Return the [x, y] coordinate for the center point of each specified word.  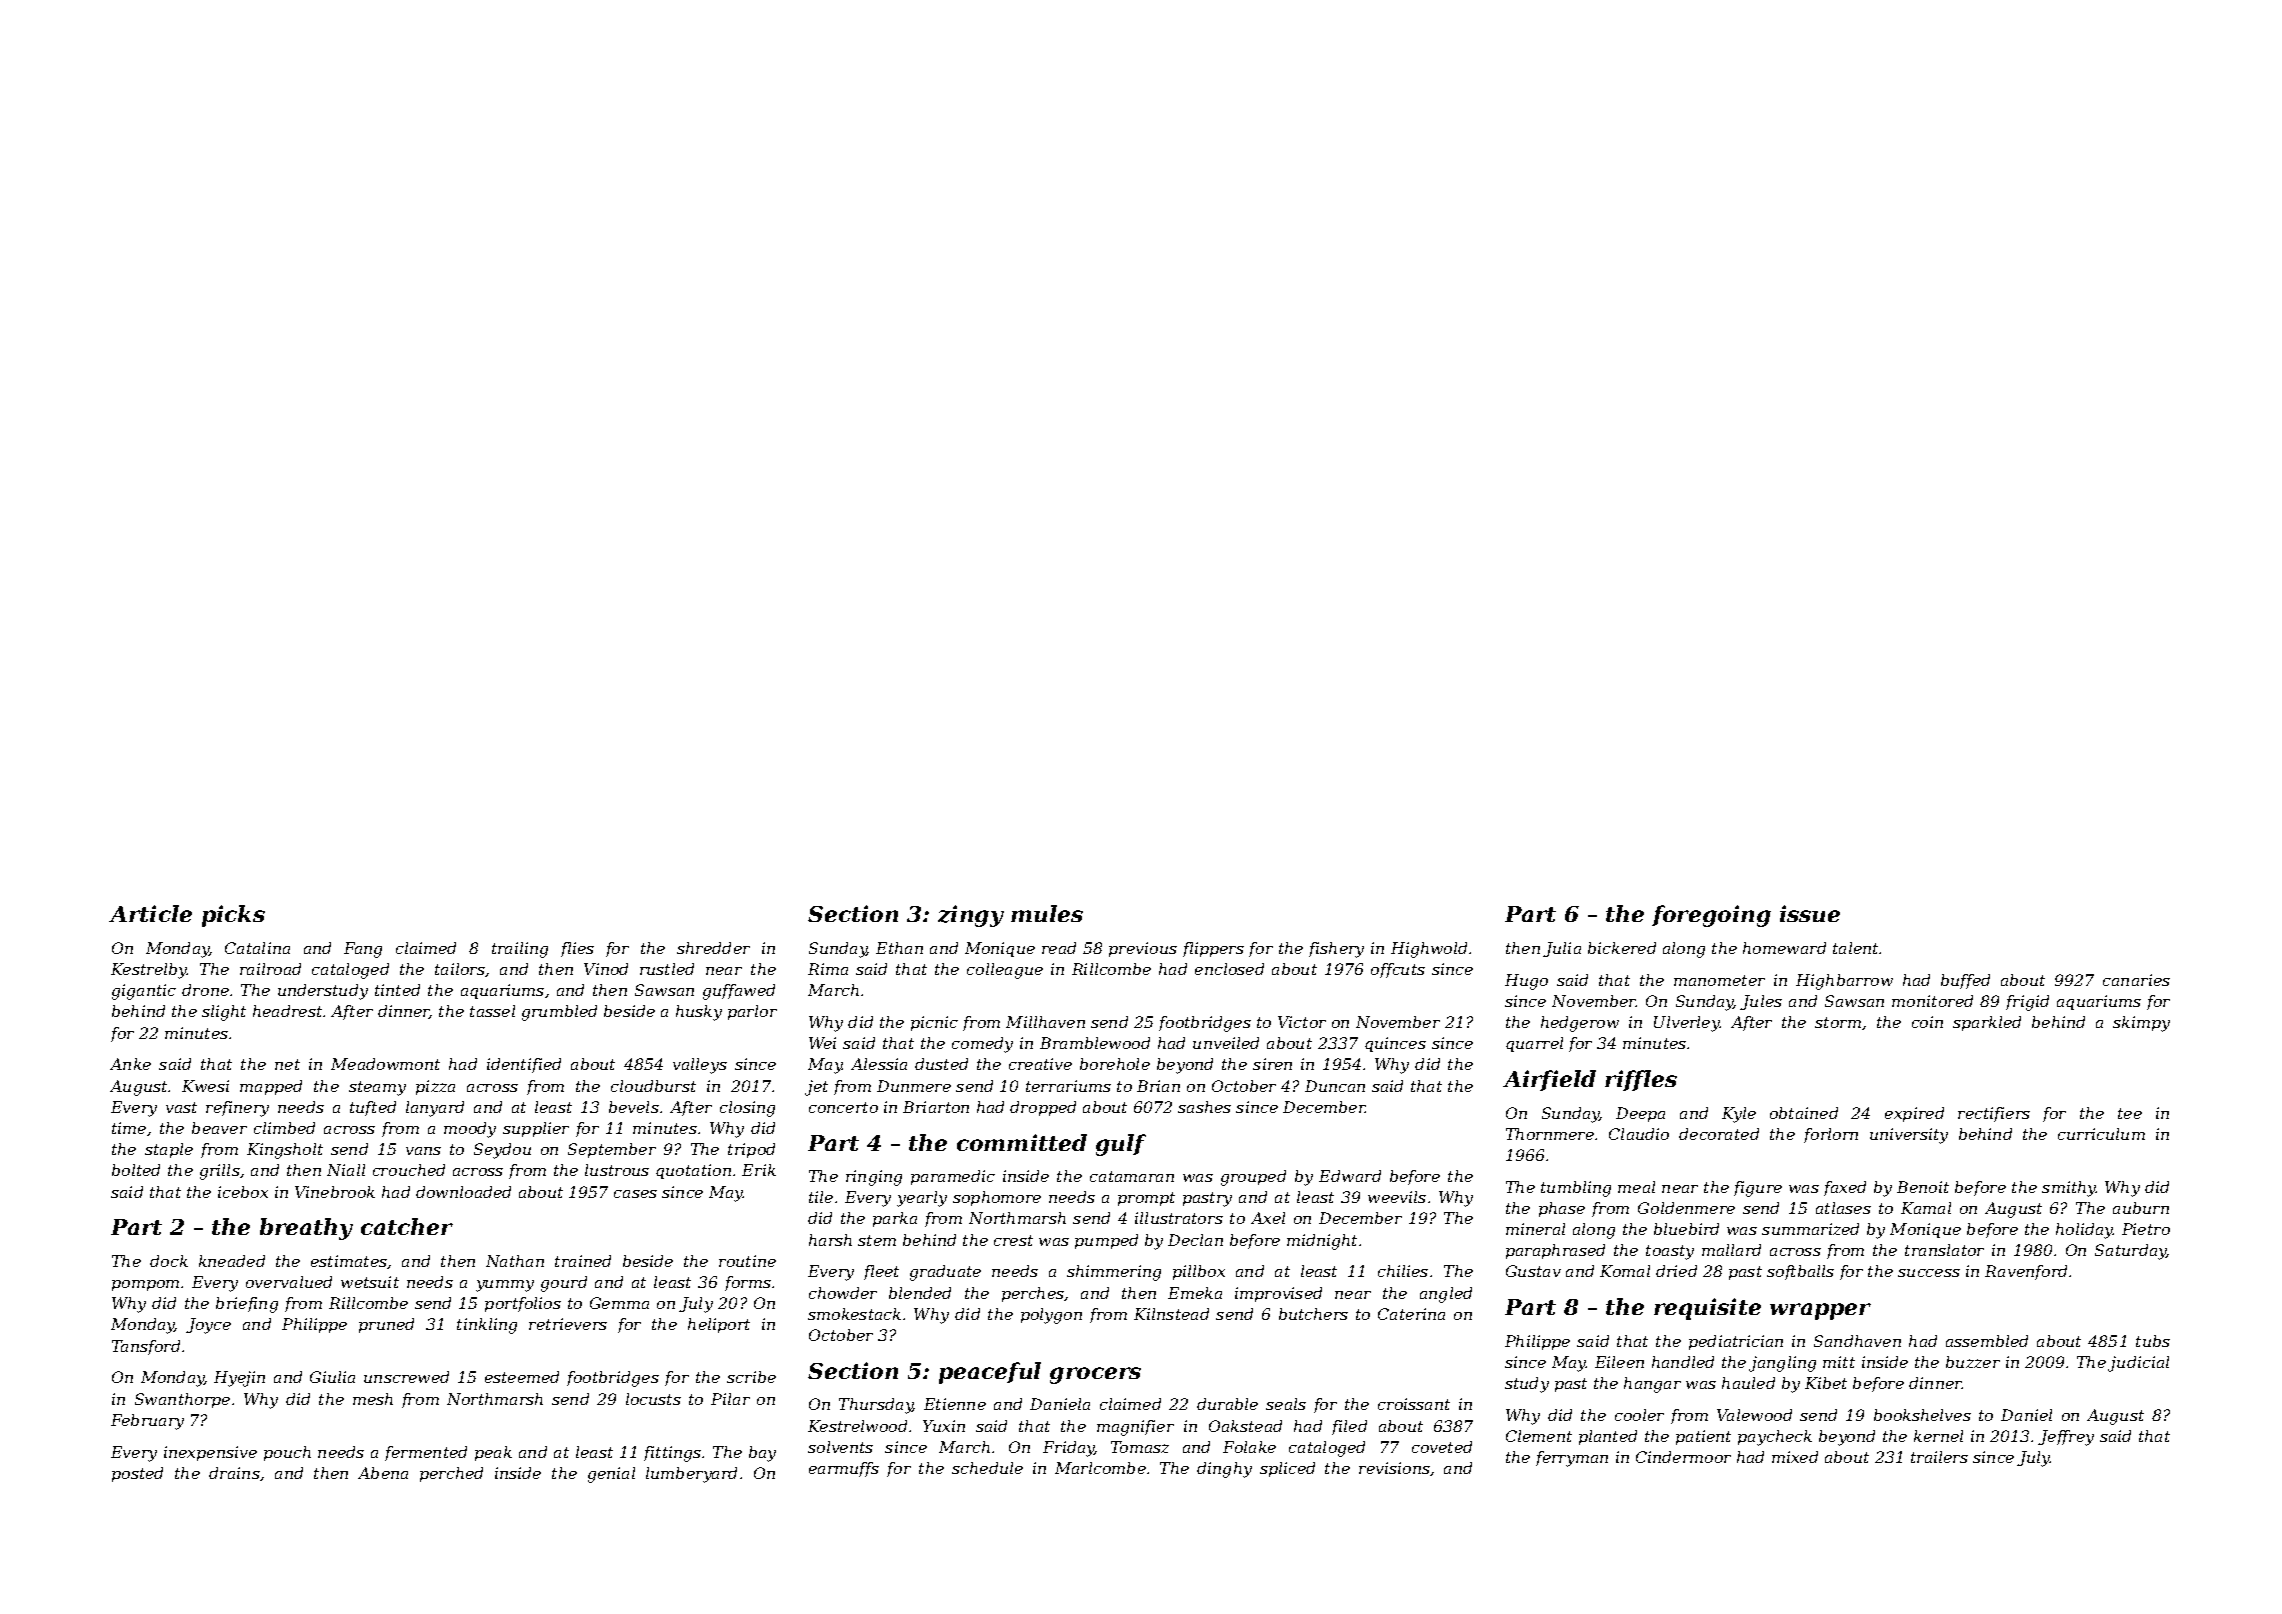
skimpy [2141, 1024]
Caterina [1411, 1314]
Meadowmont [385, 1064]
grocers [1095, 1375]
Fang [363, 950]
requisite [1707, 1309]
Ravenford [2026, 1272]
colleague [1005, 971]
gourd [564, 1284]
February [147, 1422]
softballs [1800, 1272]
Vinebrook [335, 1192]
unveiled [1226, 1043]
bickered [1622, 948]
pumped [1106, 1241]
